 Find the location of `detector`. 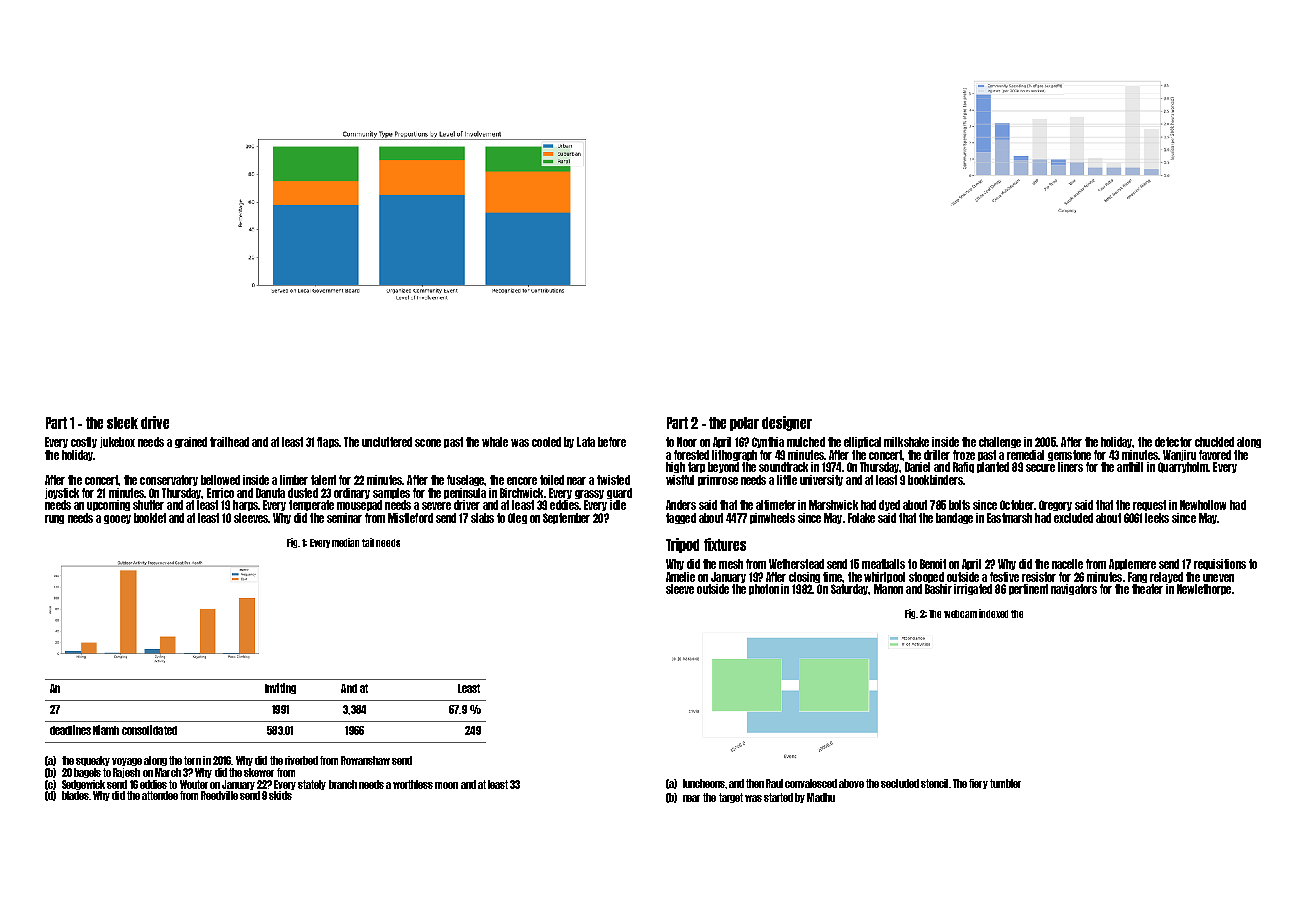

detector is located at coordinates (1173, 442).
